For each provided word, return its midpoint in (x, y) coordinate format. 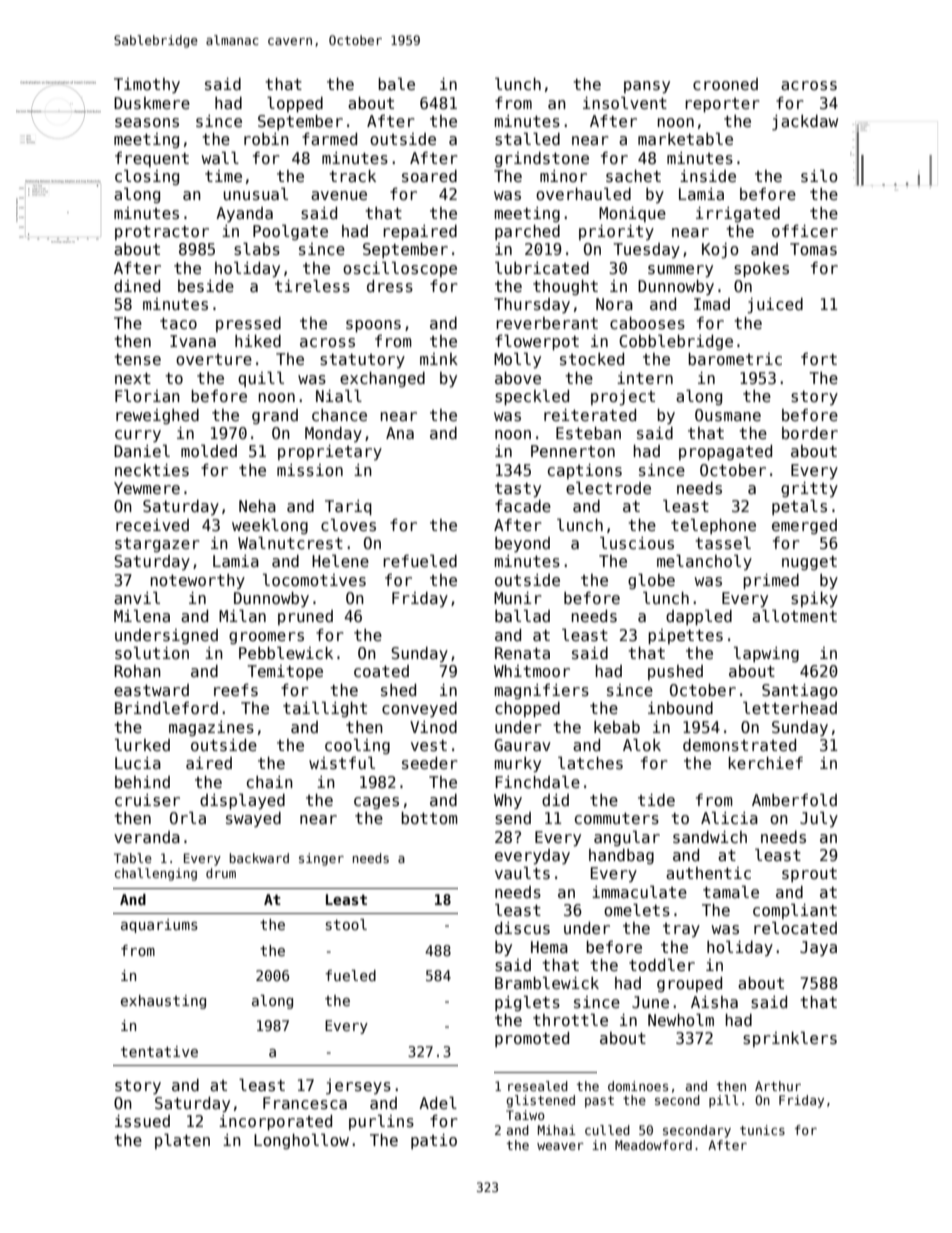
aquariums (159, 926)
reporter (722, 105)
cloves (348, 525)
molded (209, 450)
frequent (152, 159)
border (810, 433)
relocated (795, 928)
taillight (325, 709)
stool (346, 924)
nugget (809, 563)
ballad (522, 615)
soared (429, 176)
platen (182, 1141)
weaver (560, 1146)
